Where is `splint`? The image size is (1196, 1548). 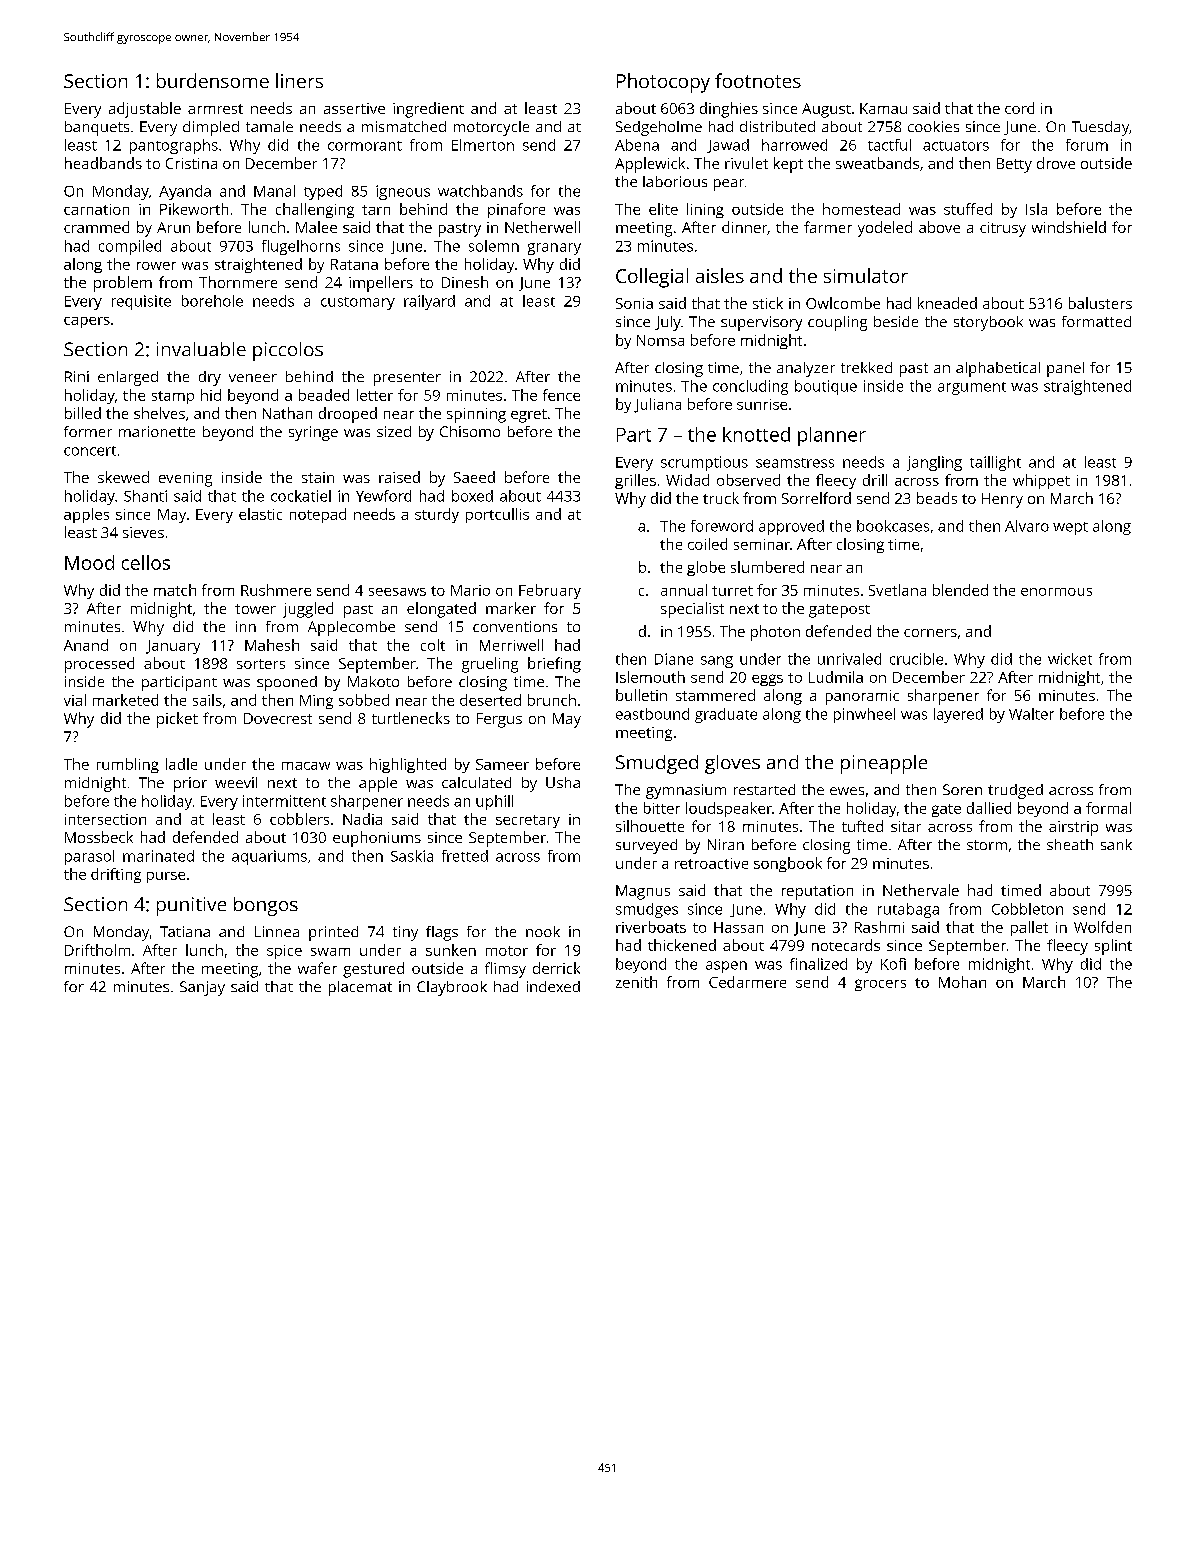
splint is located at coordinates (1113, 947).
